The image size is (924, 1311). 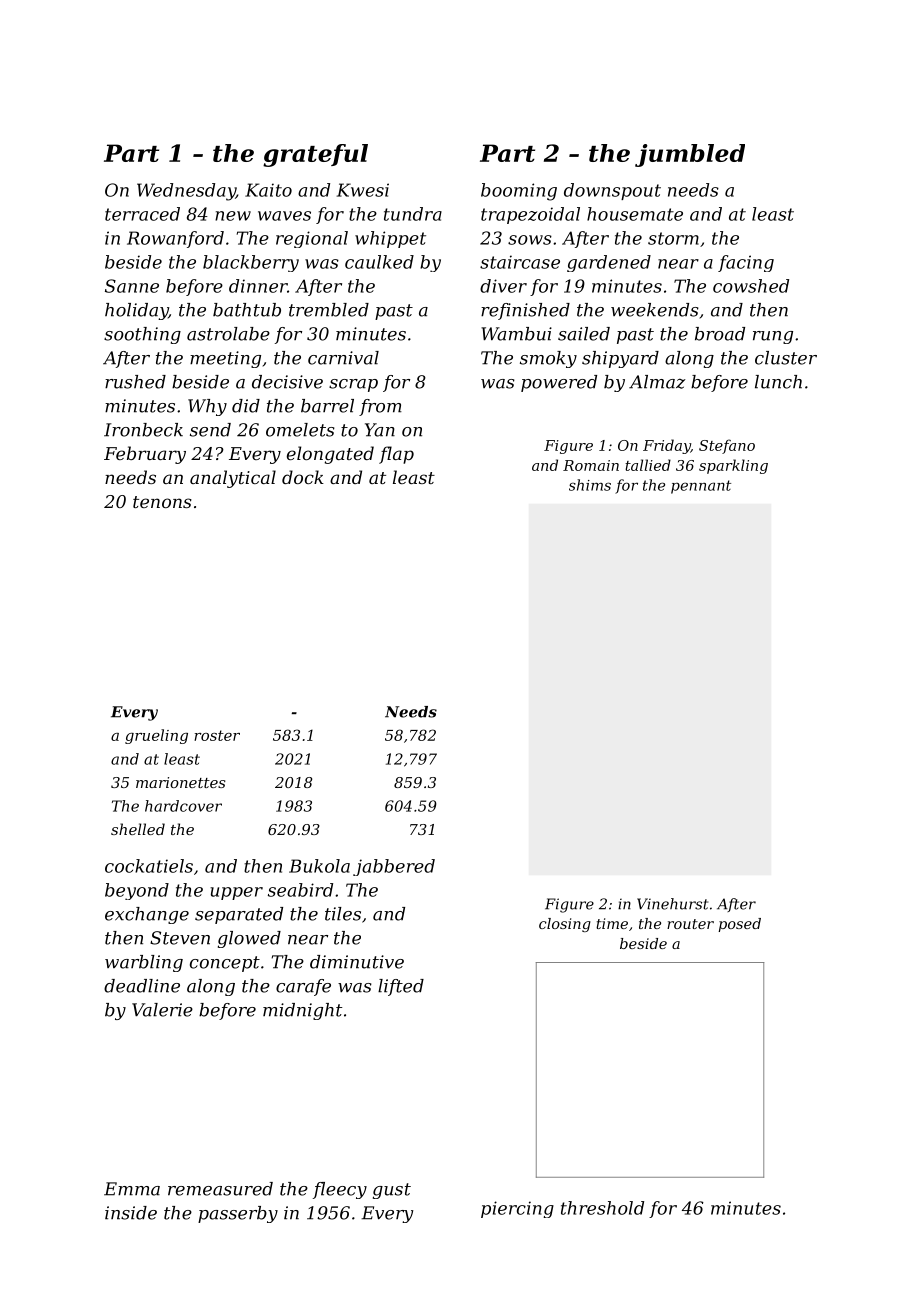 What do you see at coordinates (390, 239) in the page?
I see `whippet` at bounding box center [390, 239].
